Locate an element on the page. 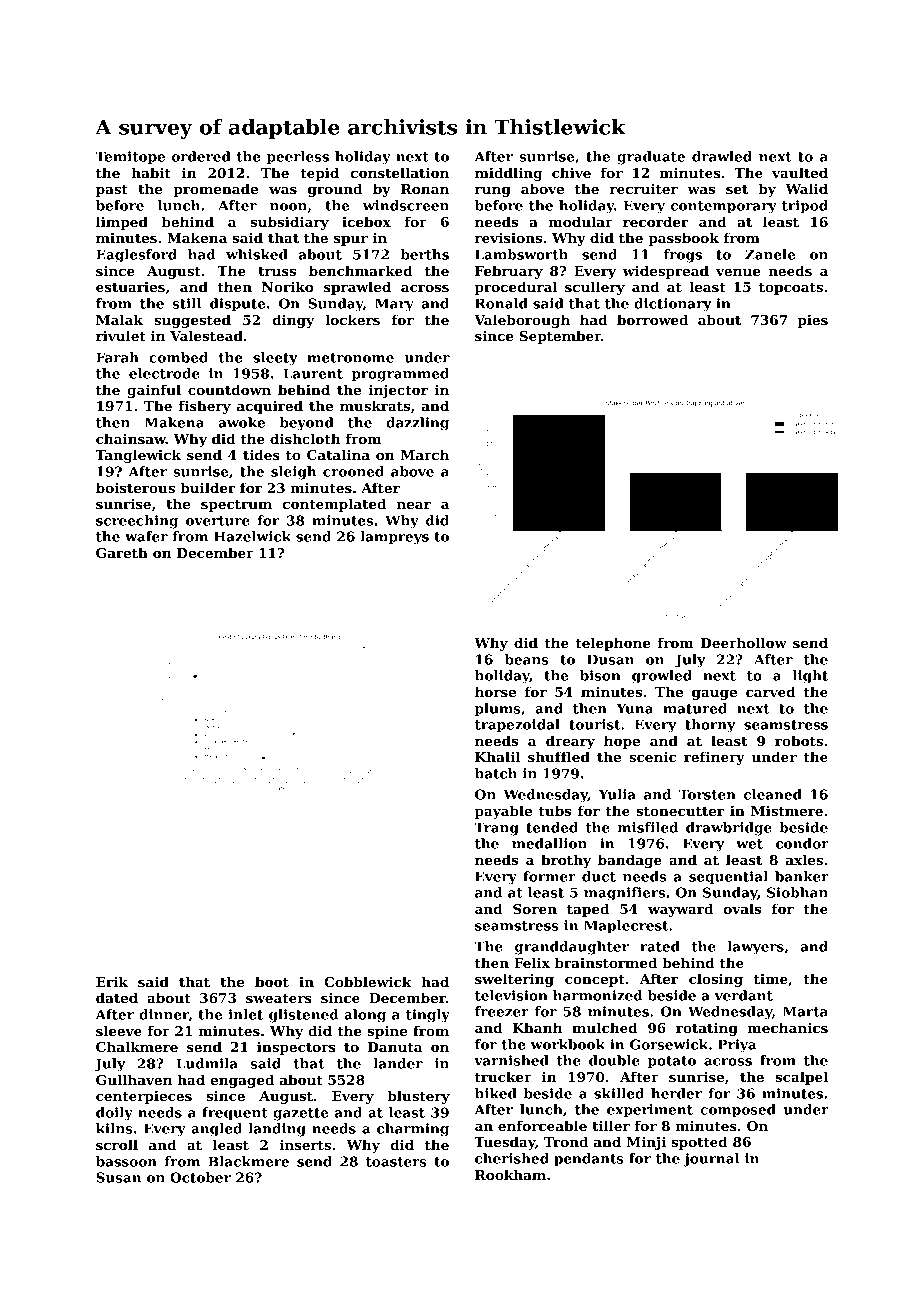 This image has height=1308, width=924. Erik is located at coordinates (112, 981).
